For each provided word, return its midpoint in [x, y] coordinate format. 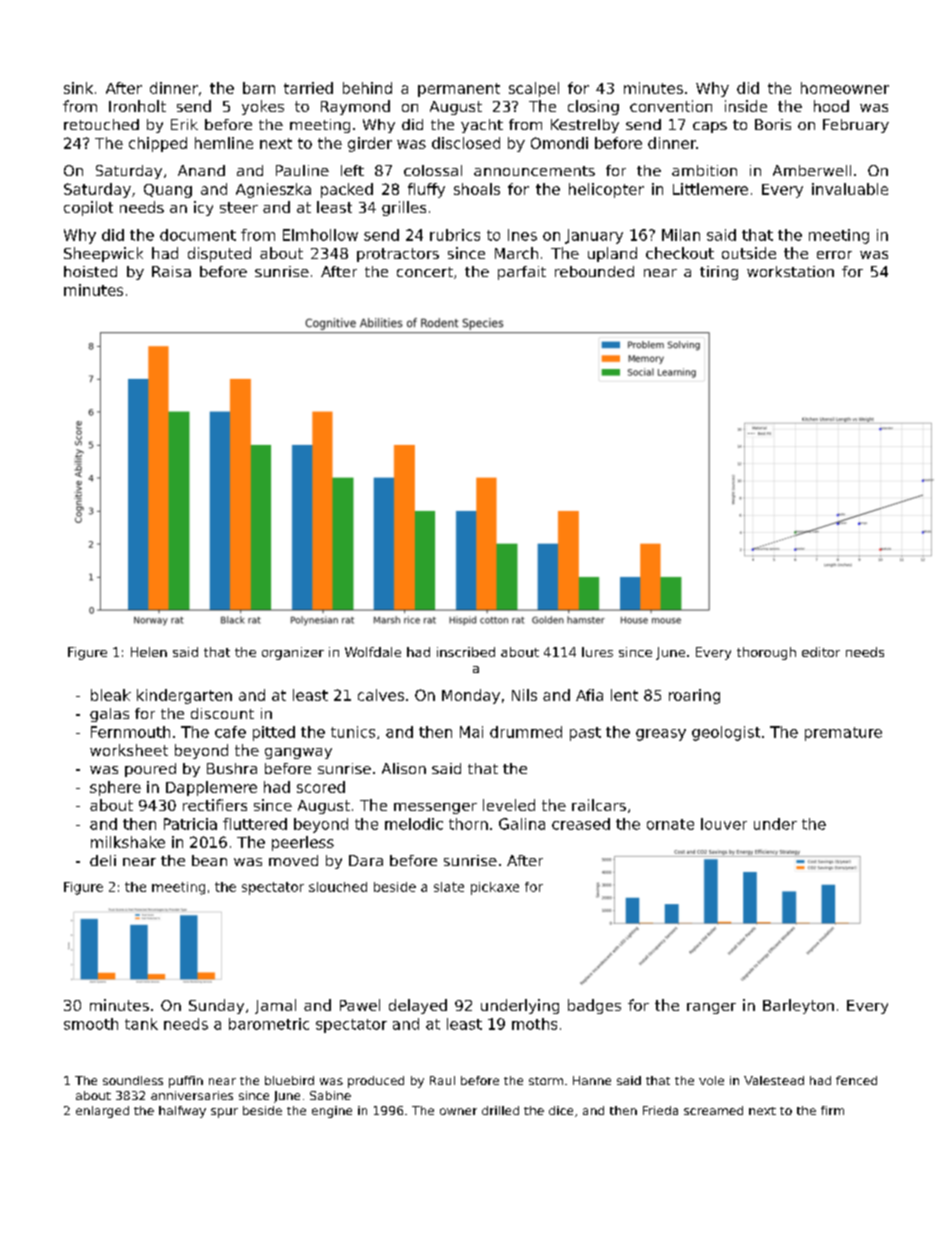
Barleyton [798, 1006]
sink [78, 88]
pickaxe [495, 888]
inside [746, 106]
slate [449, 887]
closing [593, 107]
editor [821, 652]
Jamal [275, 1006]
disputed [219, 254]
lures [597, 652]
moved [293, 860]
